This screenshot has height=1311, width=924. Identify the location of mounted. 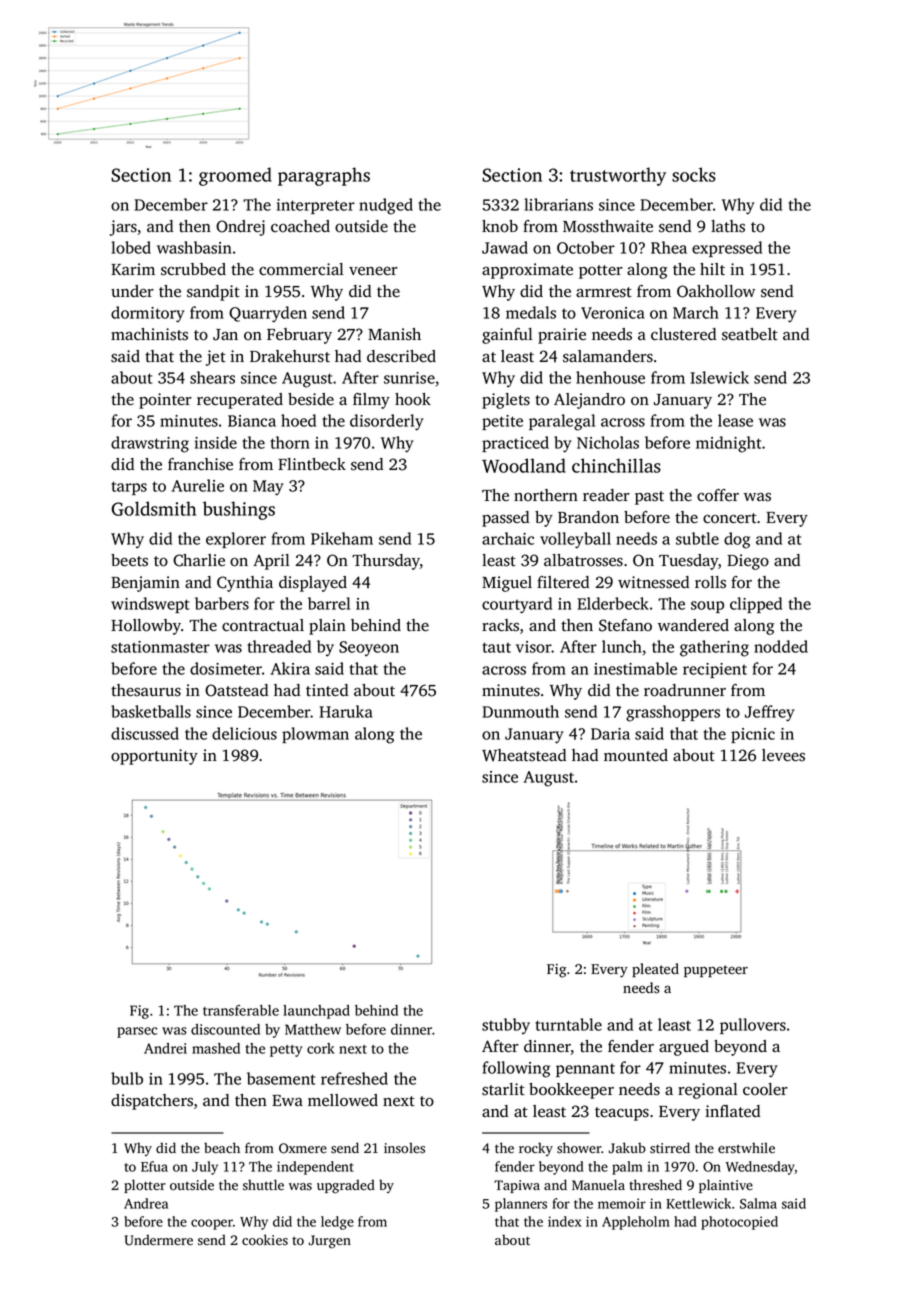
(636, 755).
